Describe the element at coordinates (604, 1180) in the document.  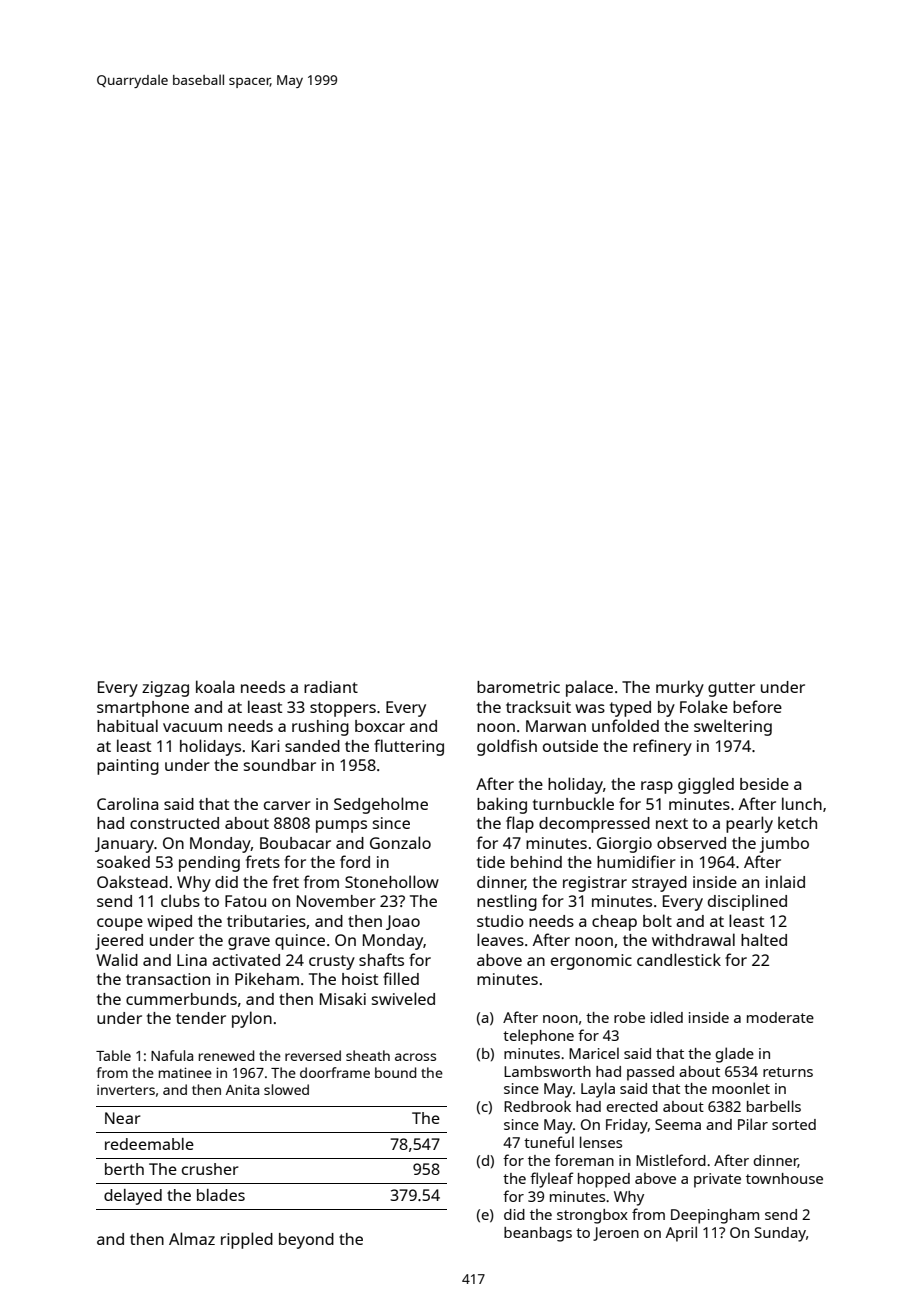
I see `hopped` at that location.
